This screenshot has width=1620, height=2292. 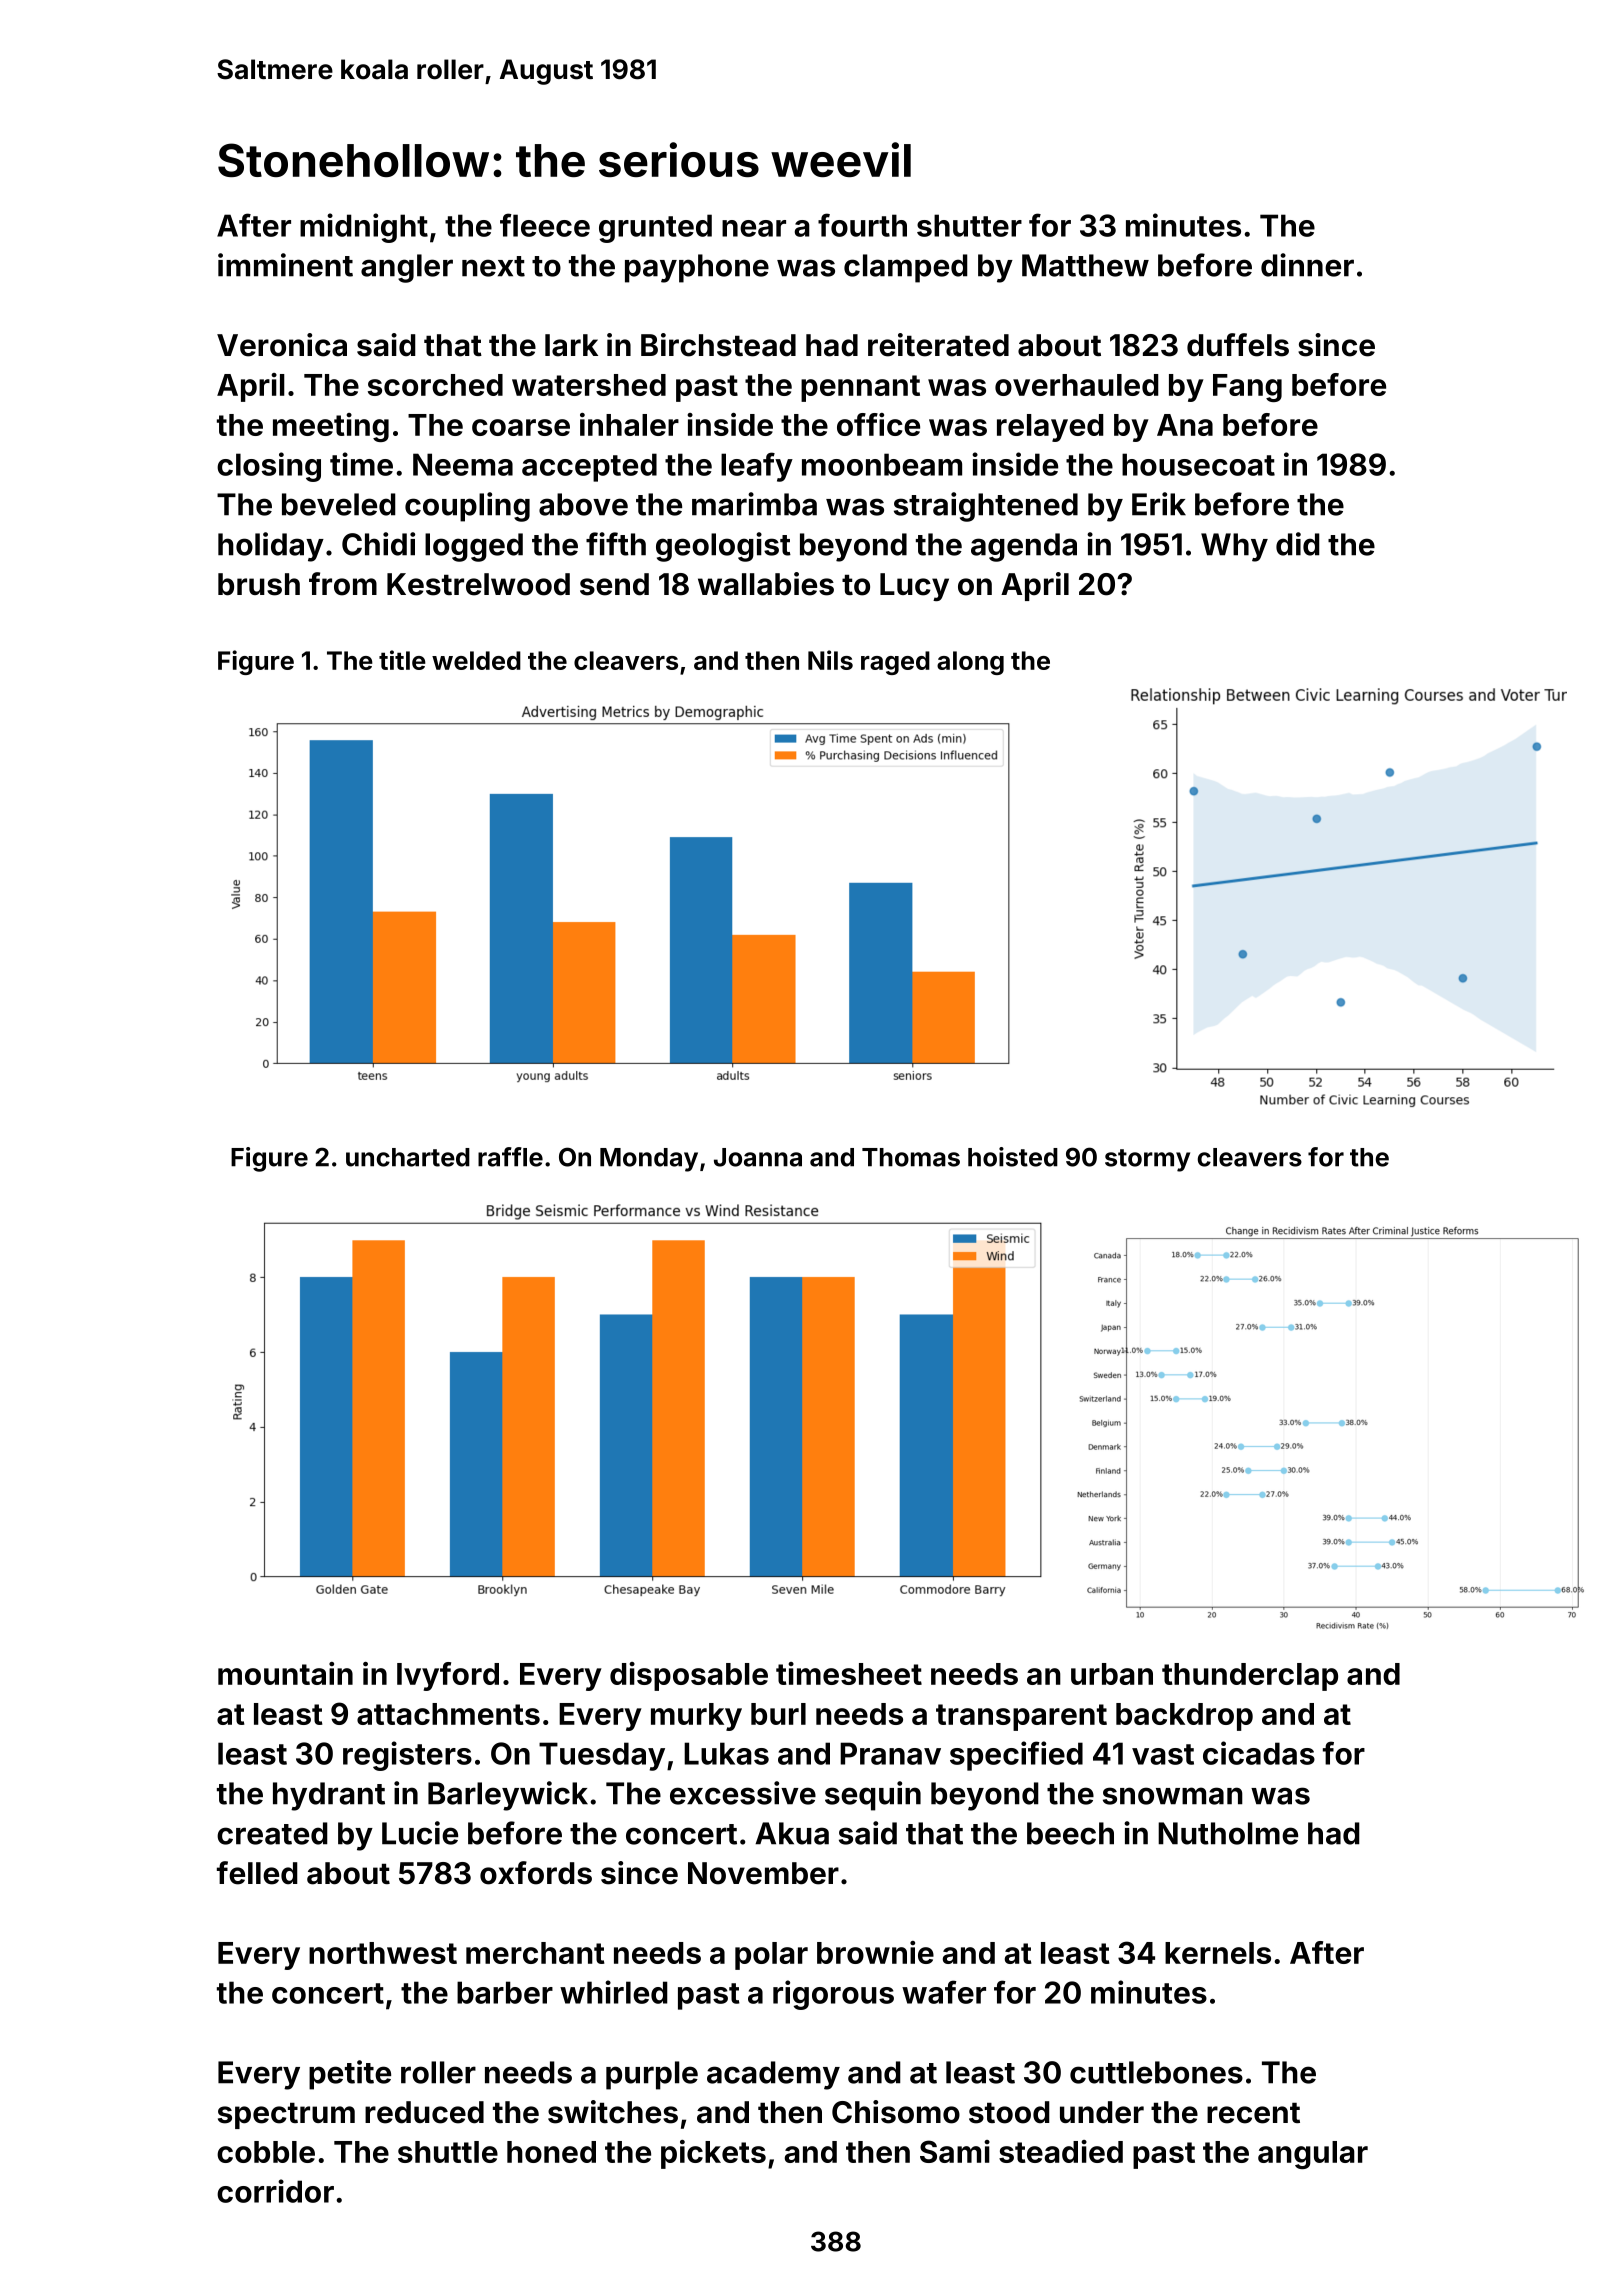 What do you see at coordinates (407, 268) in the screenshot?
I see `angler` at bounding box center [407, 268].
